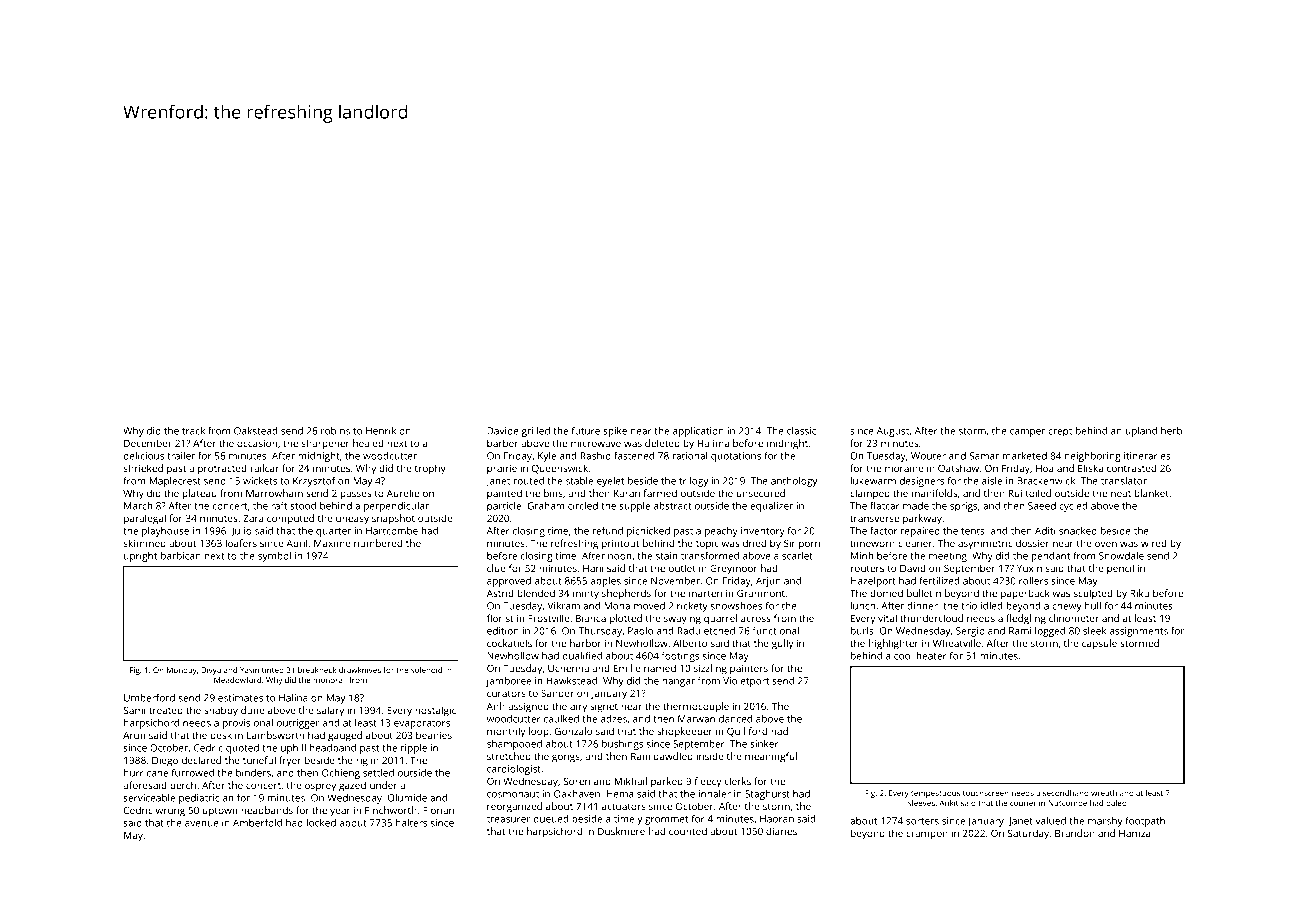 This screenshot has width=1308, height=924. What do you see at coordinates (144, 543) in the screenshot?
I see `skimmed` at bounding box center [144, 543].
